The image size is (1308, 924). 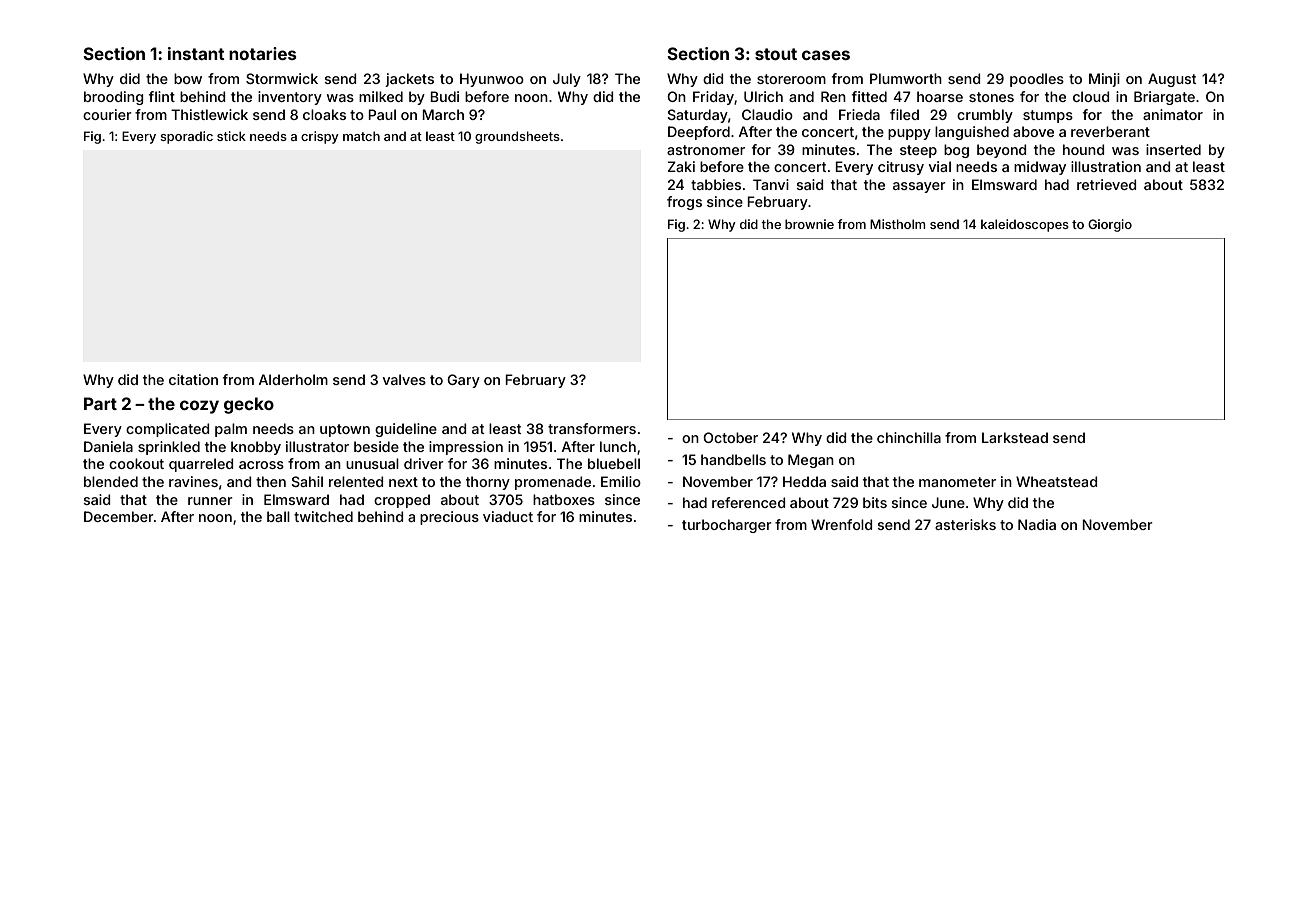 I want to click on July, so click(x=567, y=80).
